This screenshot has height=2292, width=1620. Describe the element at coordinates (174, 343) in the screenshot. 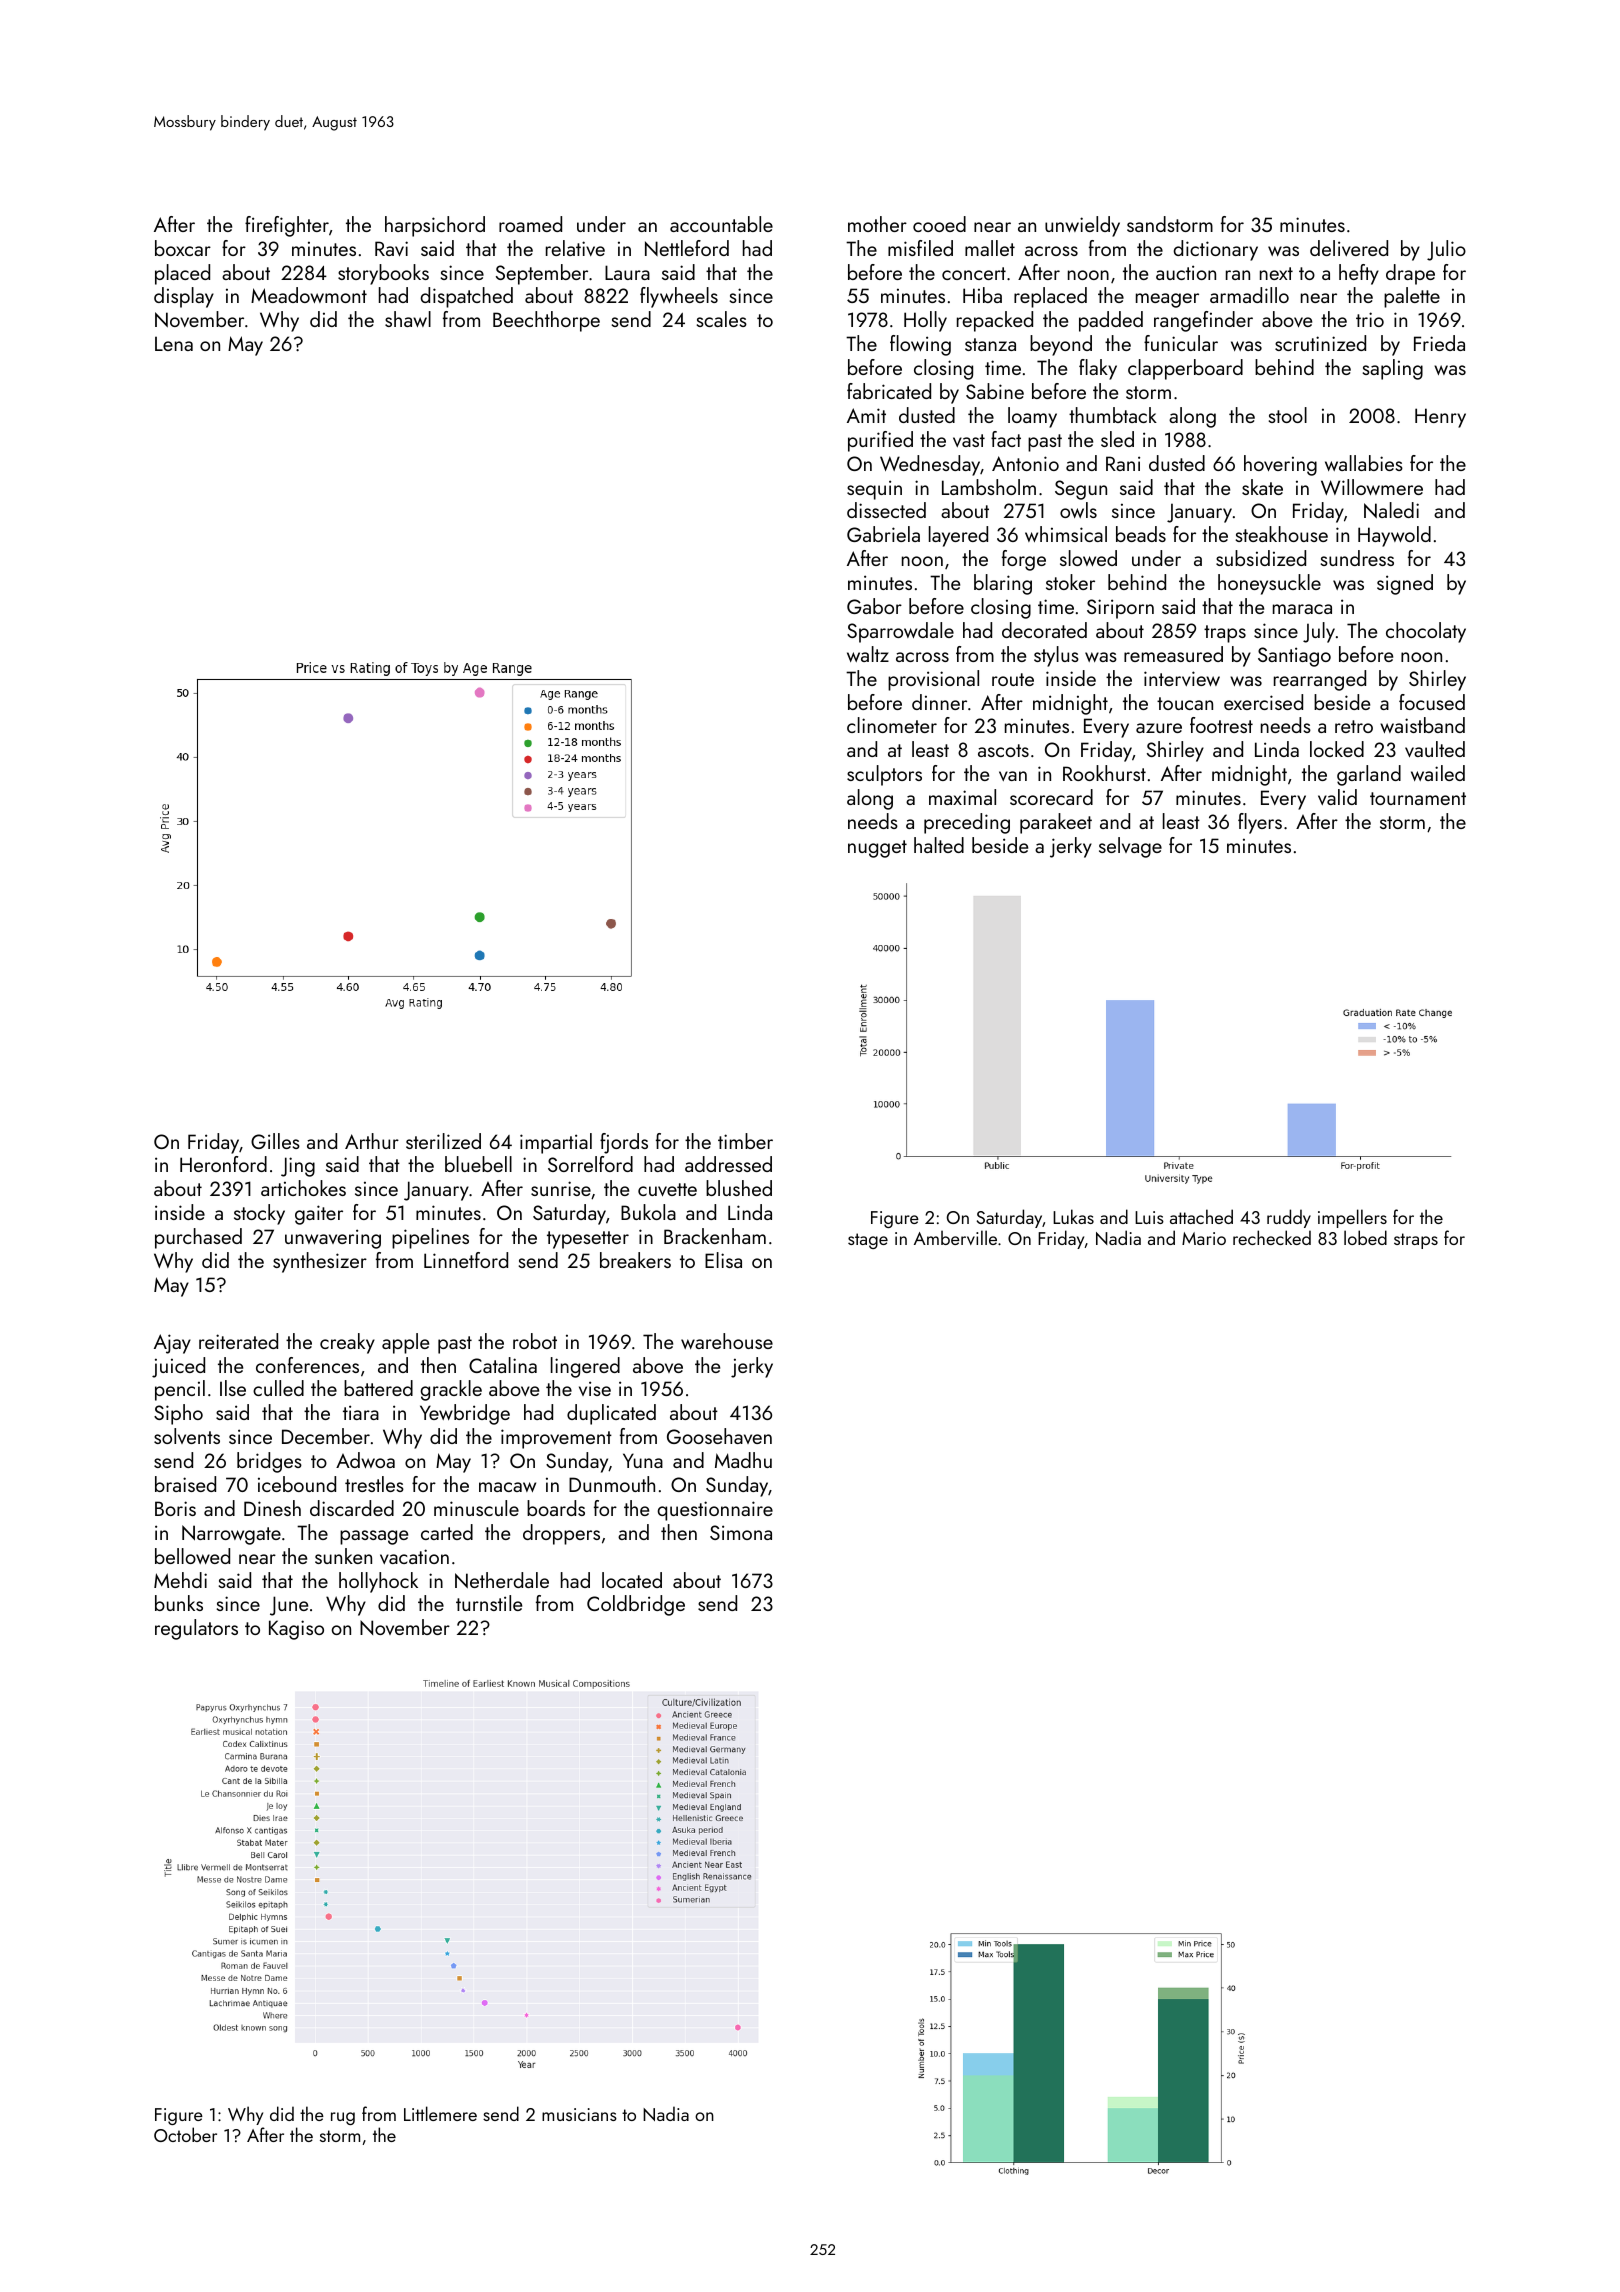

I see `Lena` at that location.
